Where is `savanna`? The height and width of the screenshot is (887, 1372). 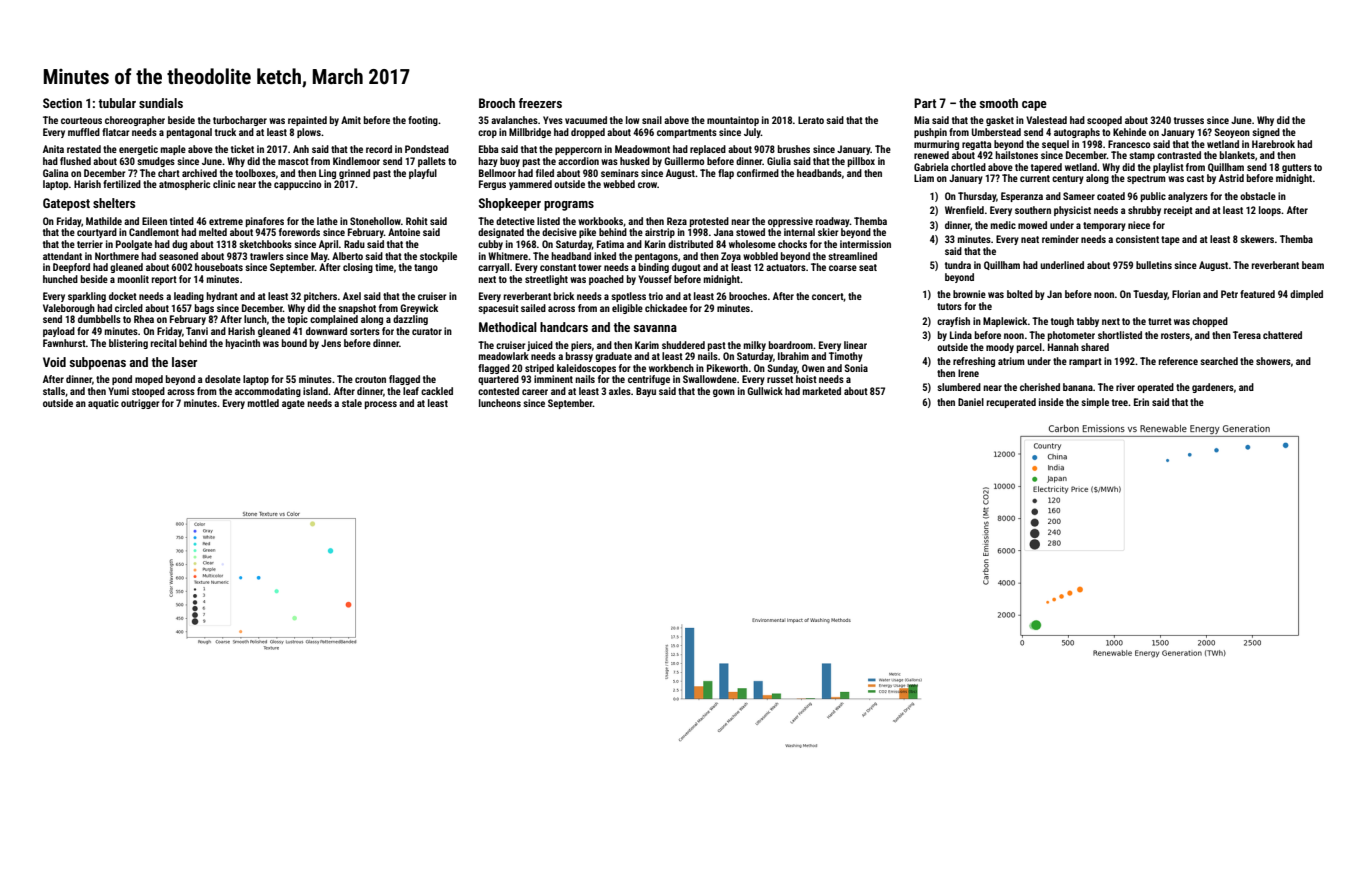 savanna is located at coordinates (655, 328).
